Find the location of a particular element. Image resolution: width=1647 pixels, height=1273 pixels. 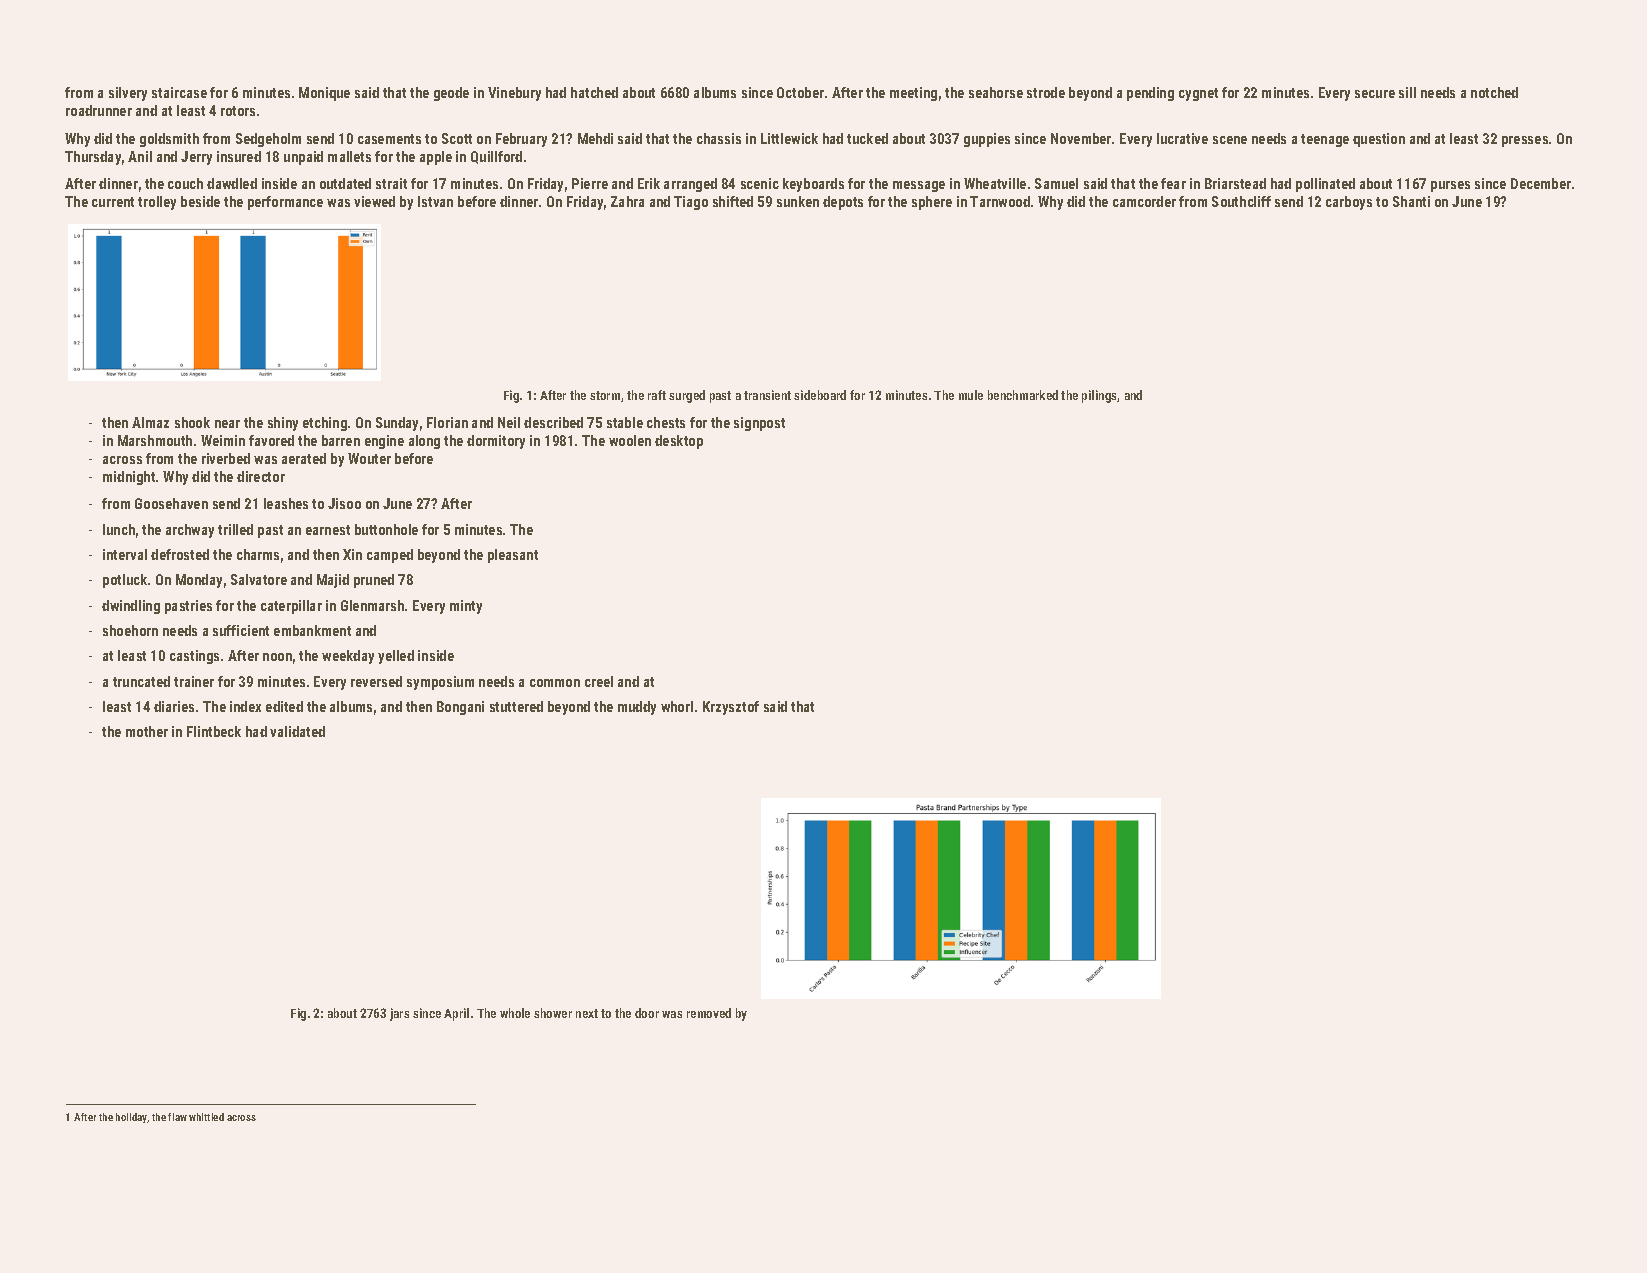

Istvan is located at coordinates (435, 201).
